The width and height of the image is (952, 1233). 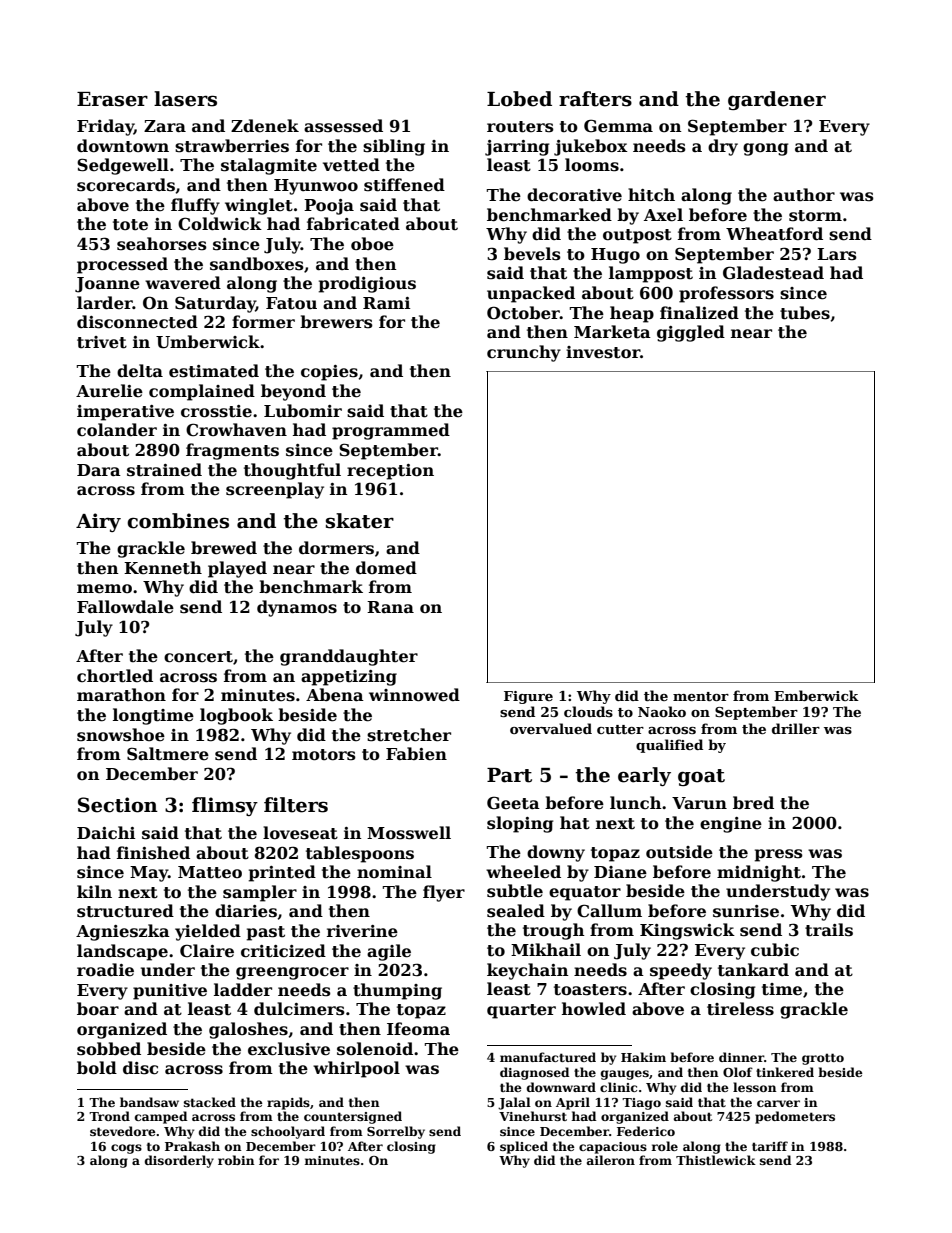 I want to click on author, so click(x=804, y=195).
